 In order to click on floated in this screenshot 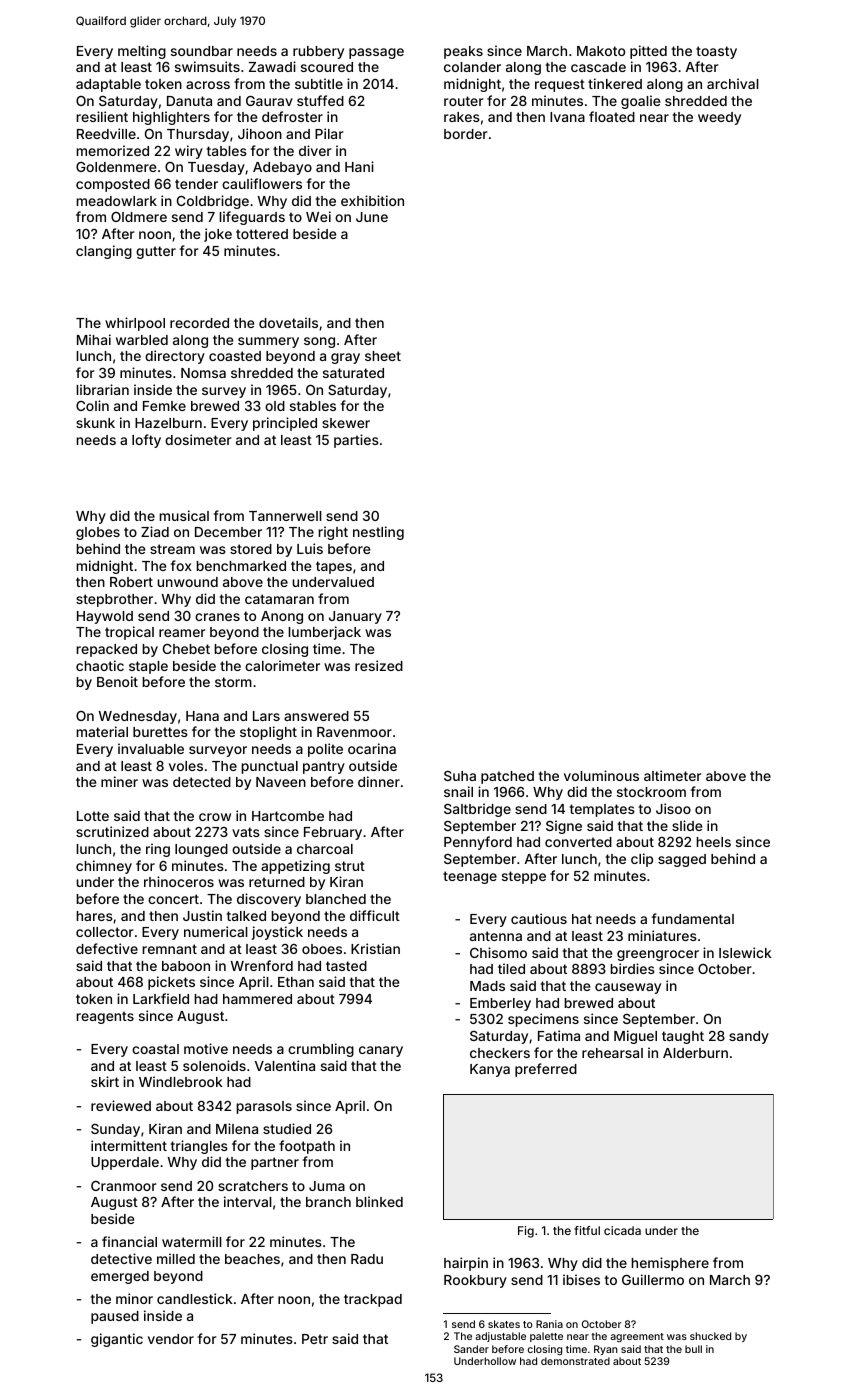, I will do `click(612, 116)`.
